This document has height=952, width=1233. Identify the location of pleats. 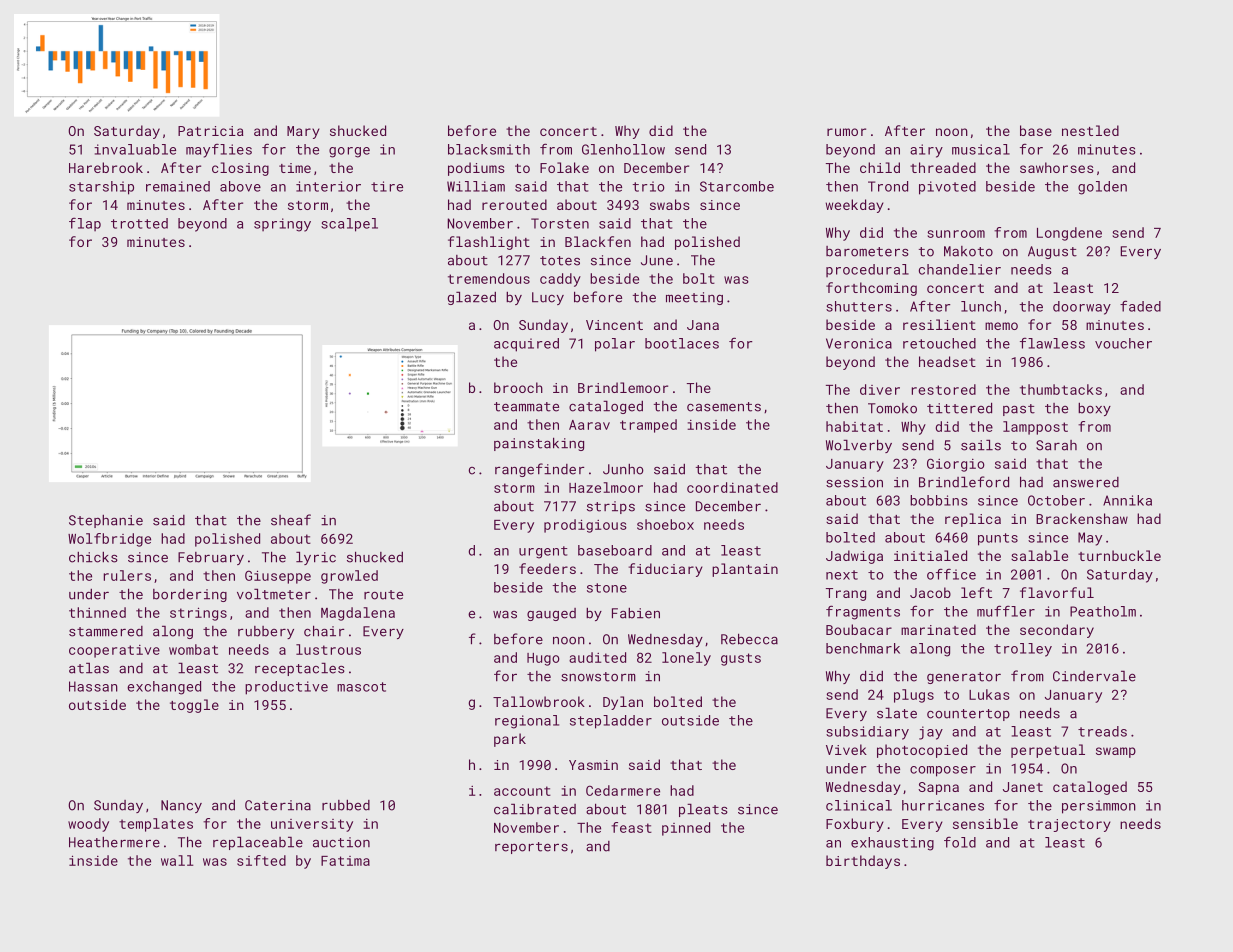
(703, 810).
